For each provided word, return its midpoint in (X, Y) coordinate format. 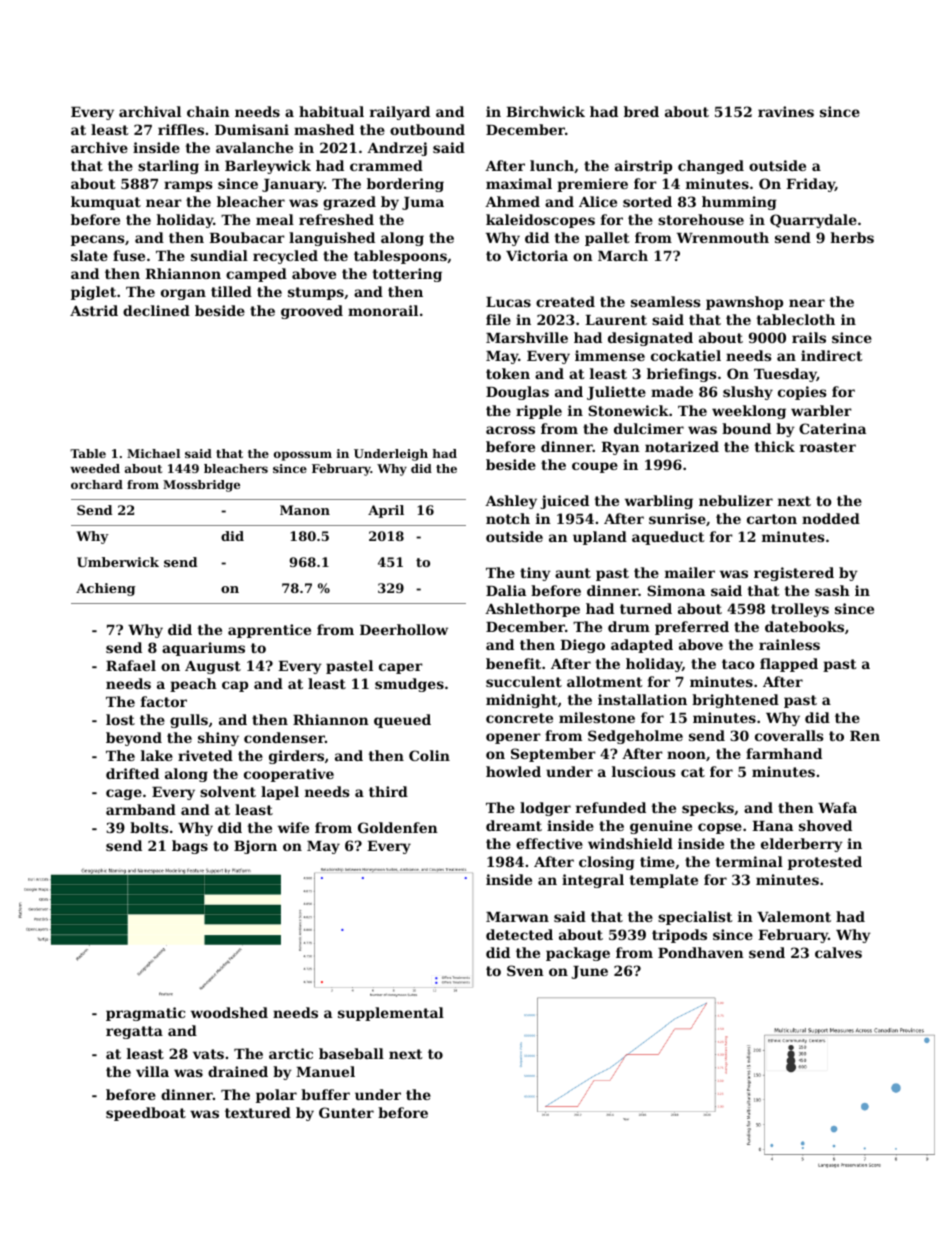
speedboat (146, 1114)
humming (739, 203)
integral (593, 881)
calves (838, 952)
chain (208, 111)
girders (296, 757)
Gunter (346, 1112)
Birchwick (545, 111)
